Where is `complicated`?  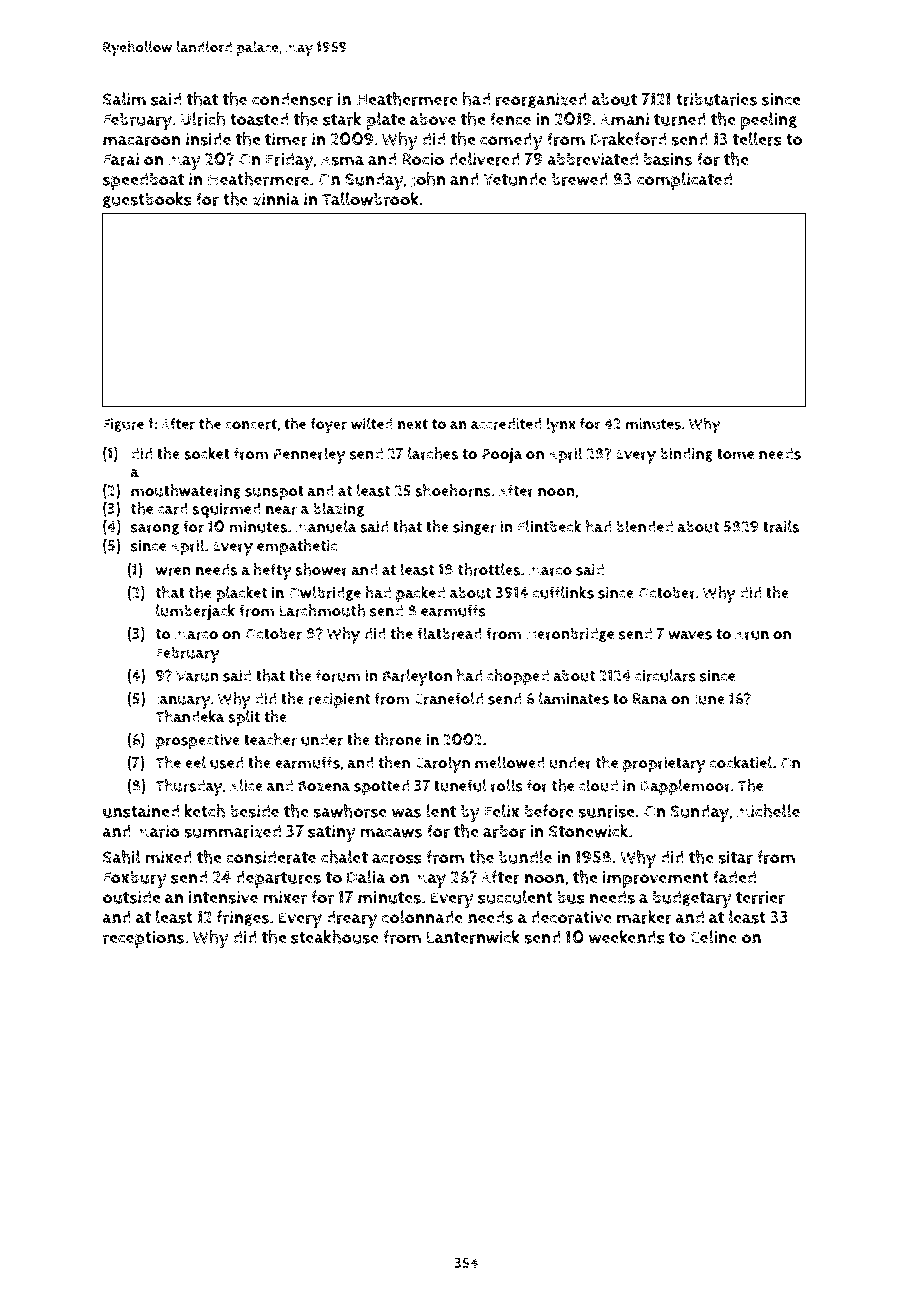
complicated is located at coordinates (684, 181).
